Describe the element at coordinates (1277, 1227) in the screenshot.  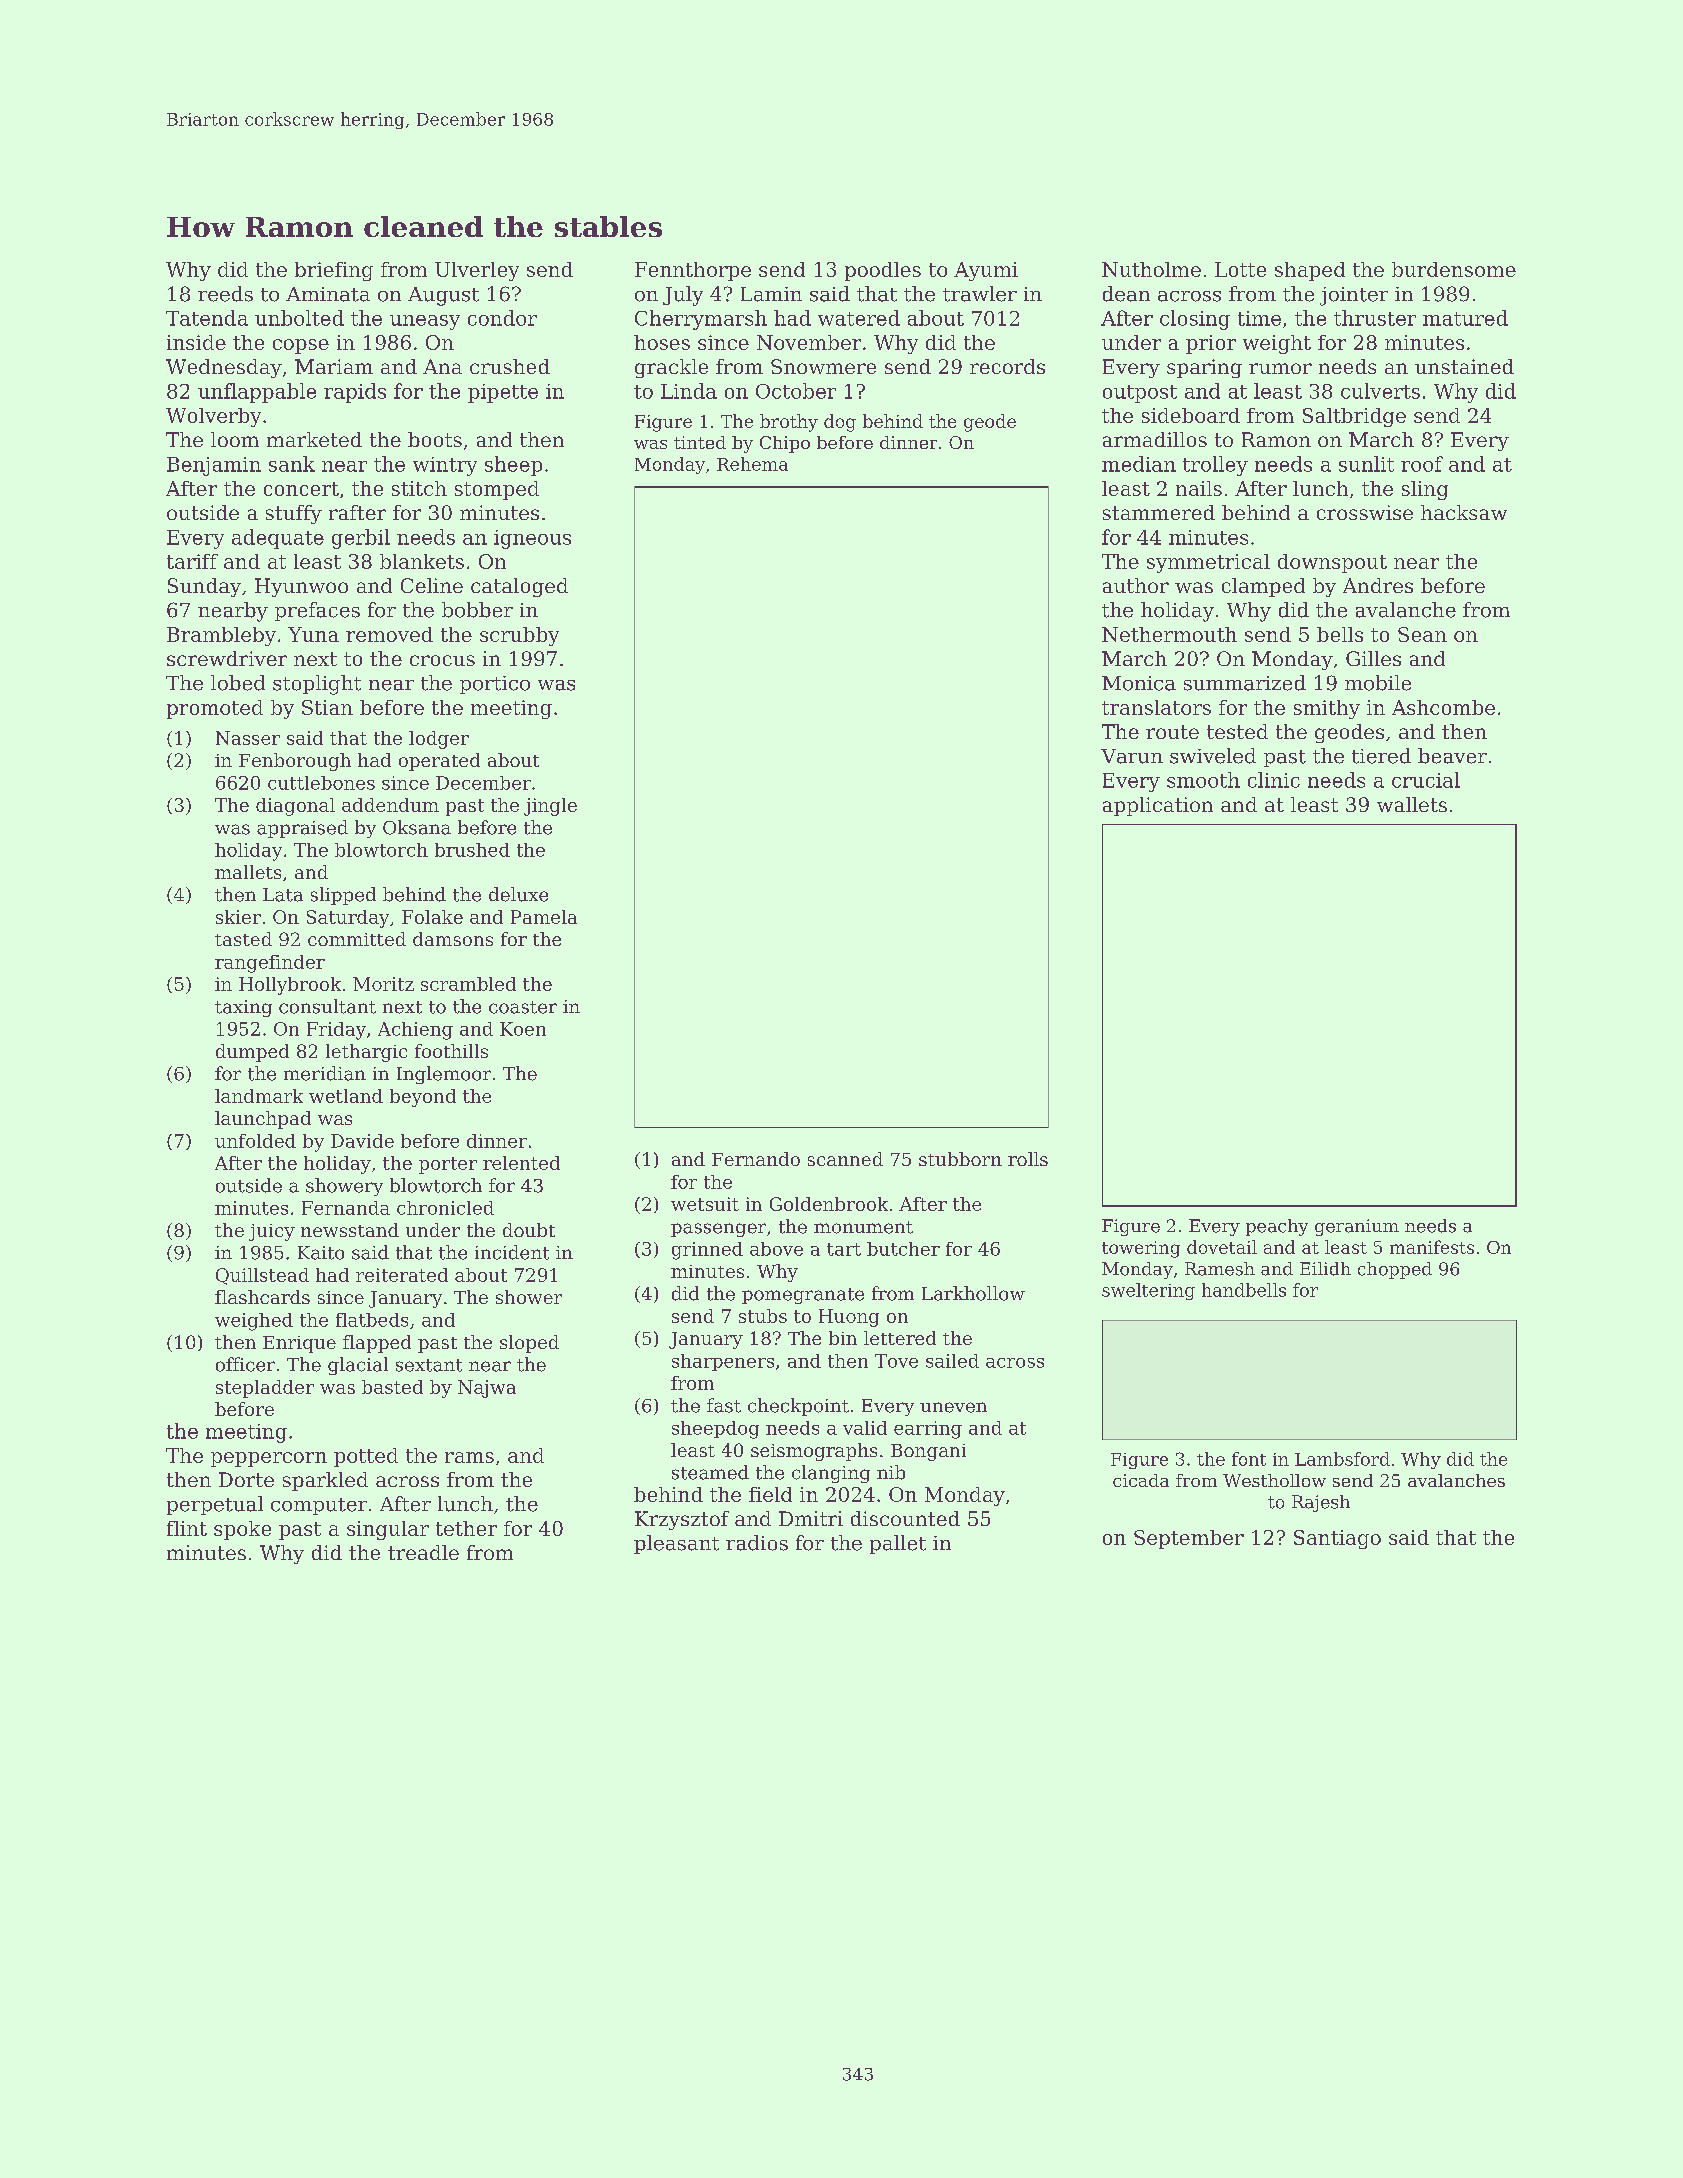
I see `peachy` at that location.
